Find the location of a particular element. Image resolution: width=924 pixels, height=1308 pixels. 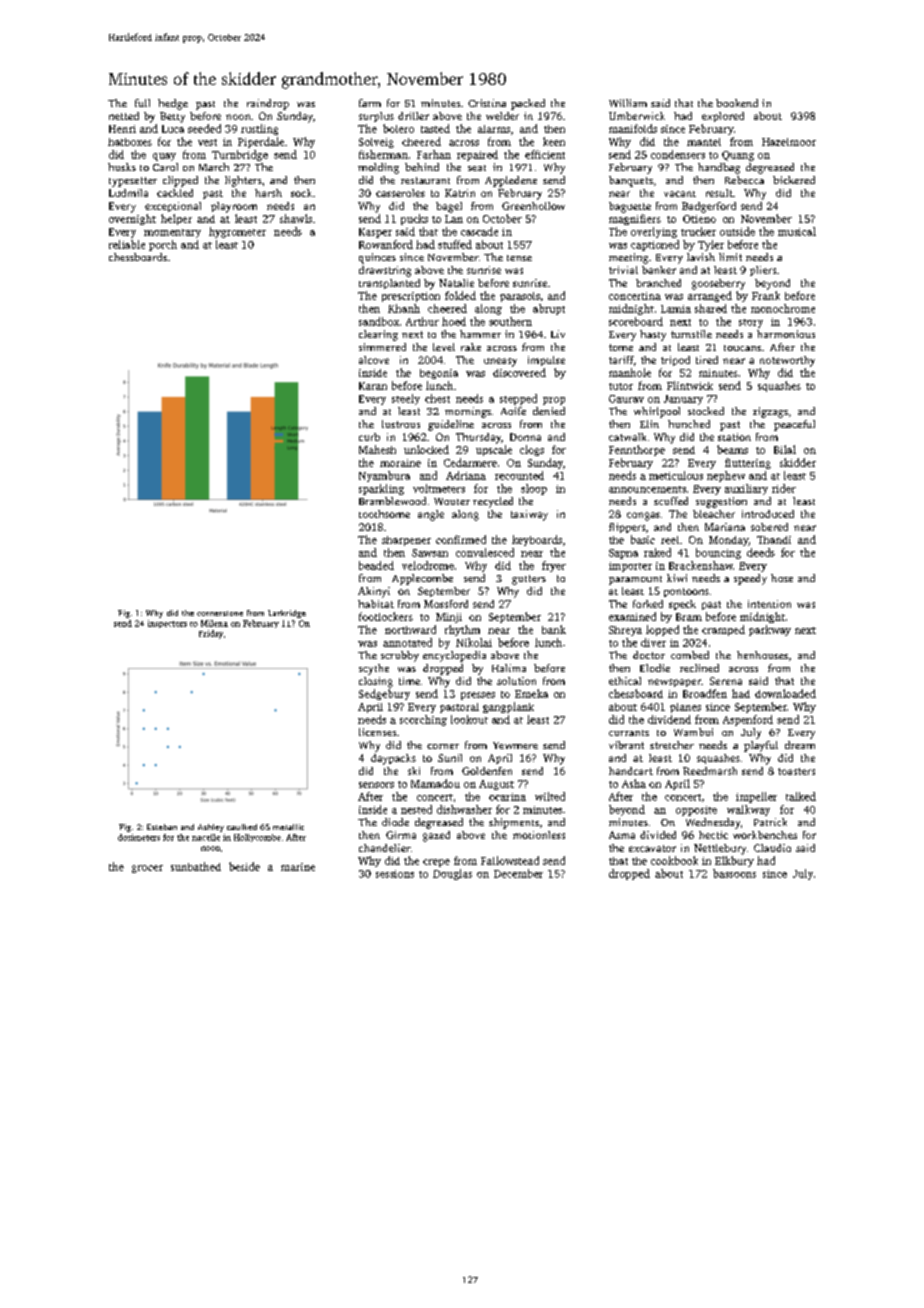

congas is located at coordinates (643, 516).
